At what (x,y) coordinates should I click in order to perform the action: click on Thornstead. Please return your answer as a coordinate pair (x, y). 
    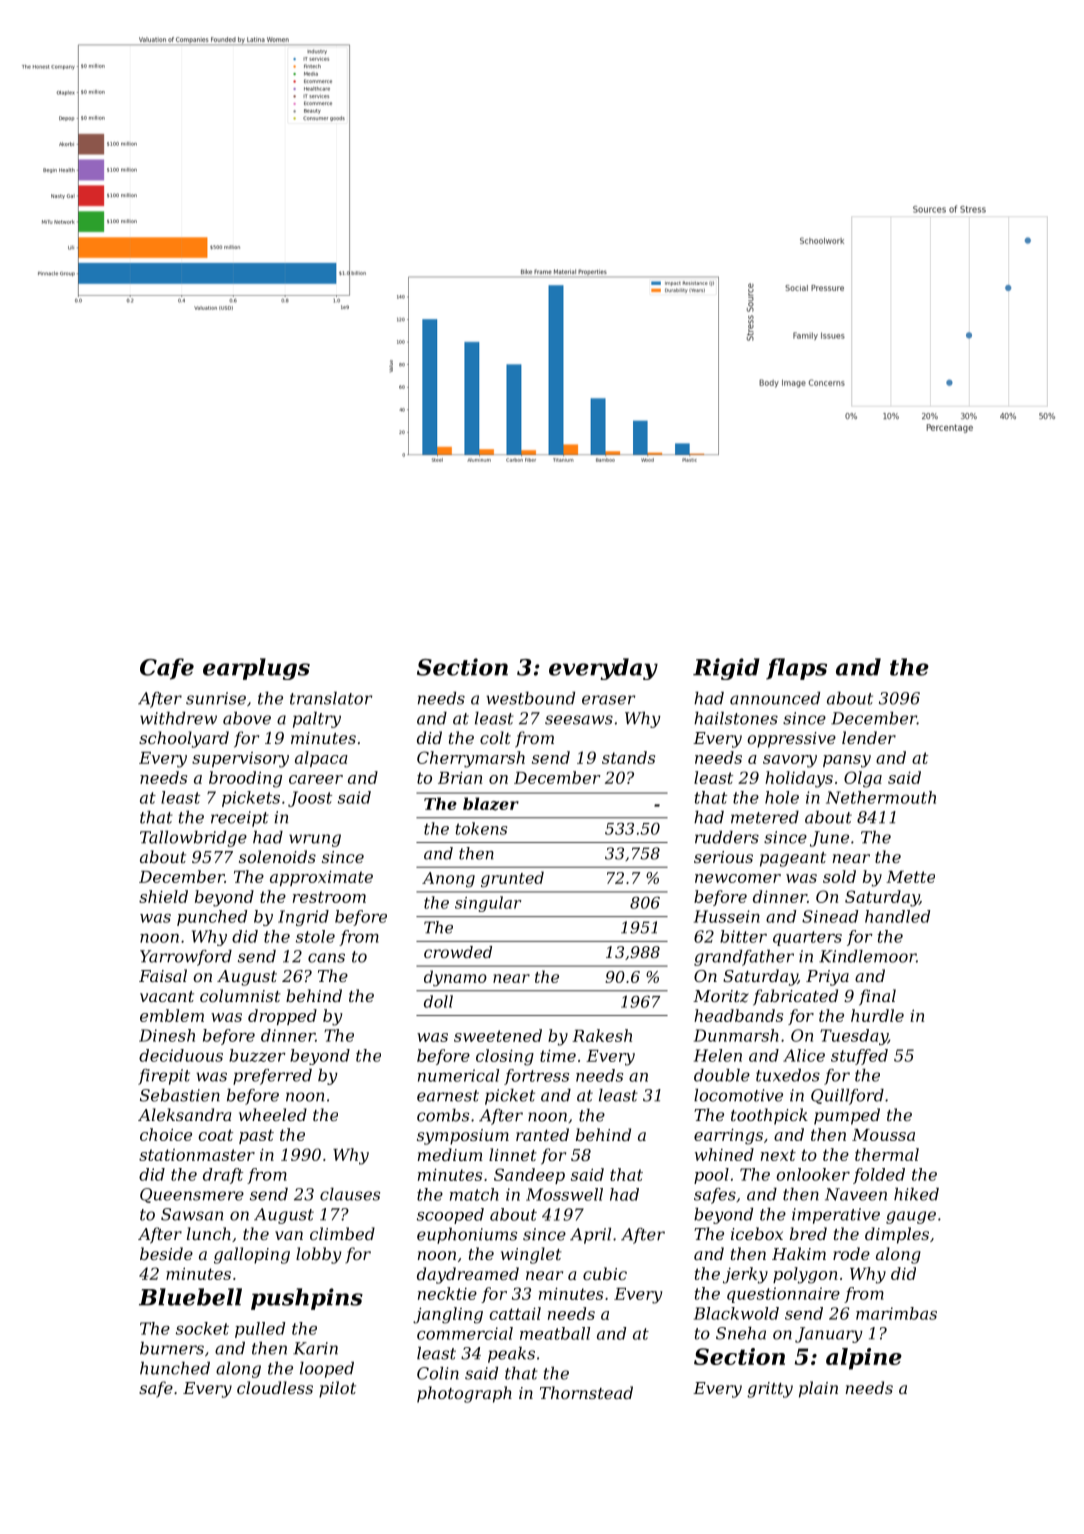
    Looking at the image, I should click on (586, 1392).
